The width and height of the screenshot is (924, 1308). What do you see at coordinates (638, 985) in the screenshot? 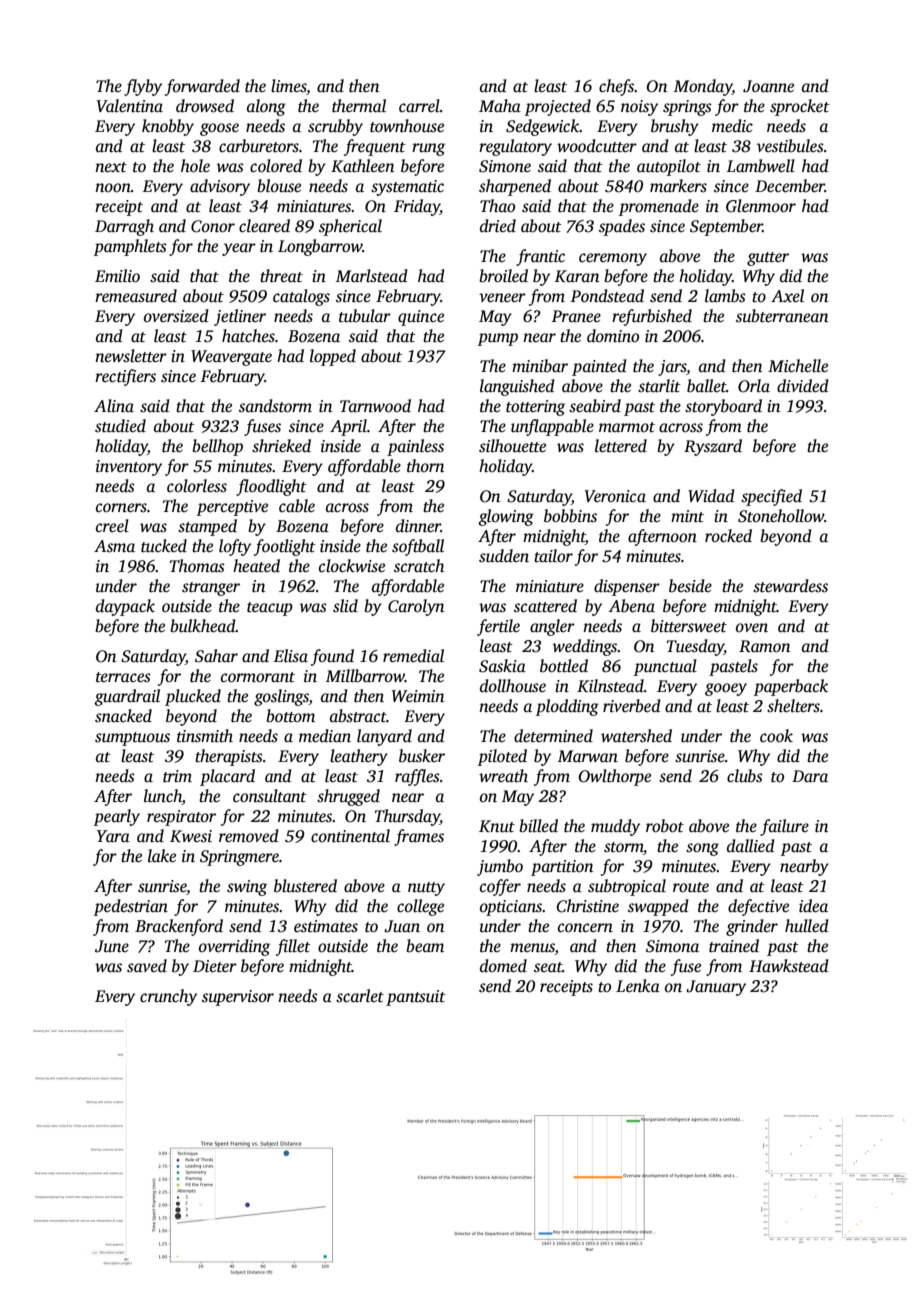
I see `Lenka` at bounding box center [638, 985].
